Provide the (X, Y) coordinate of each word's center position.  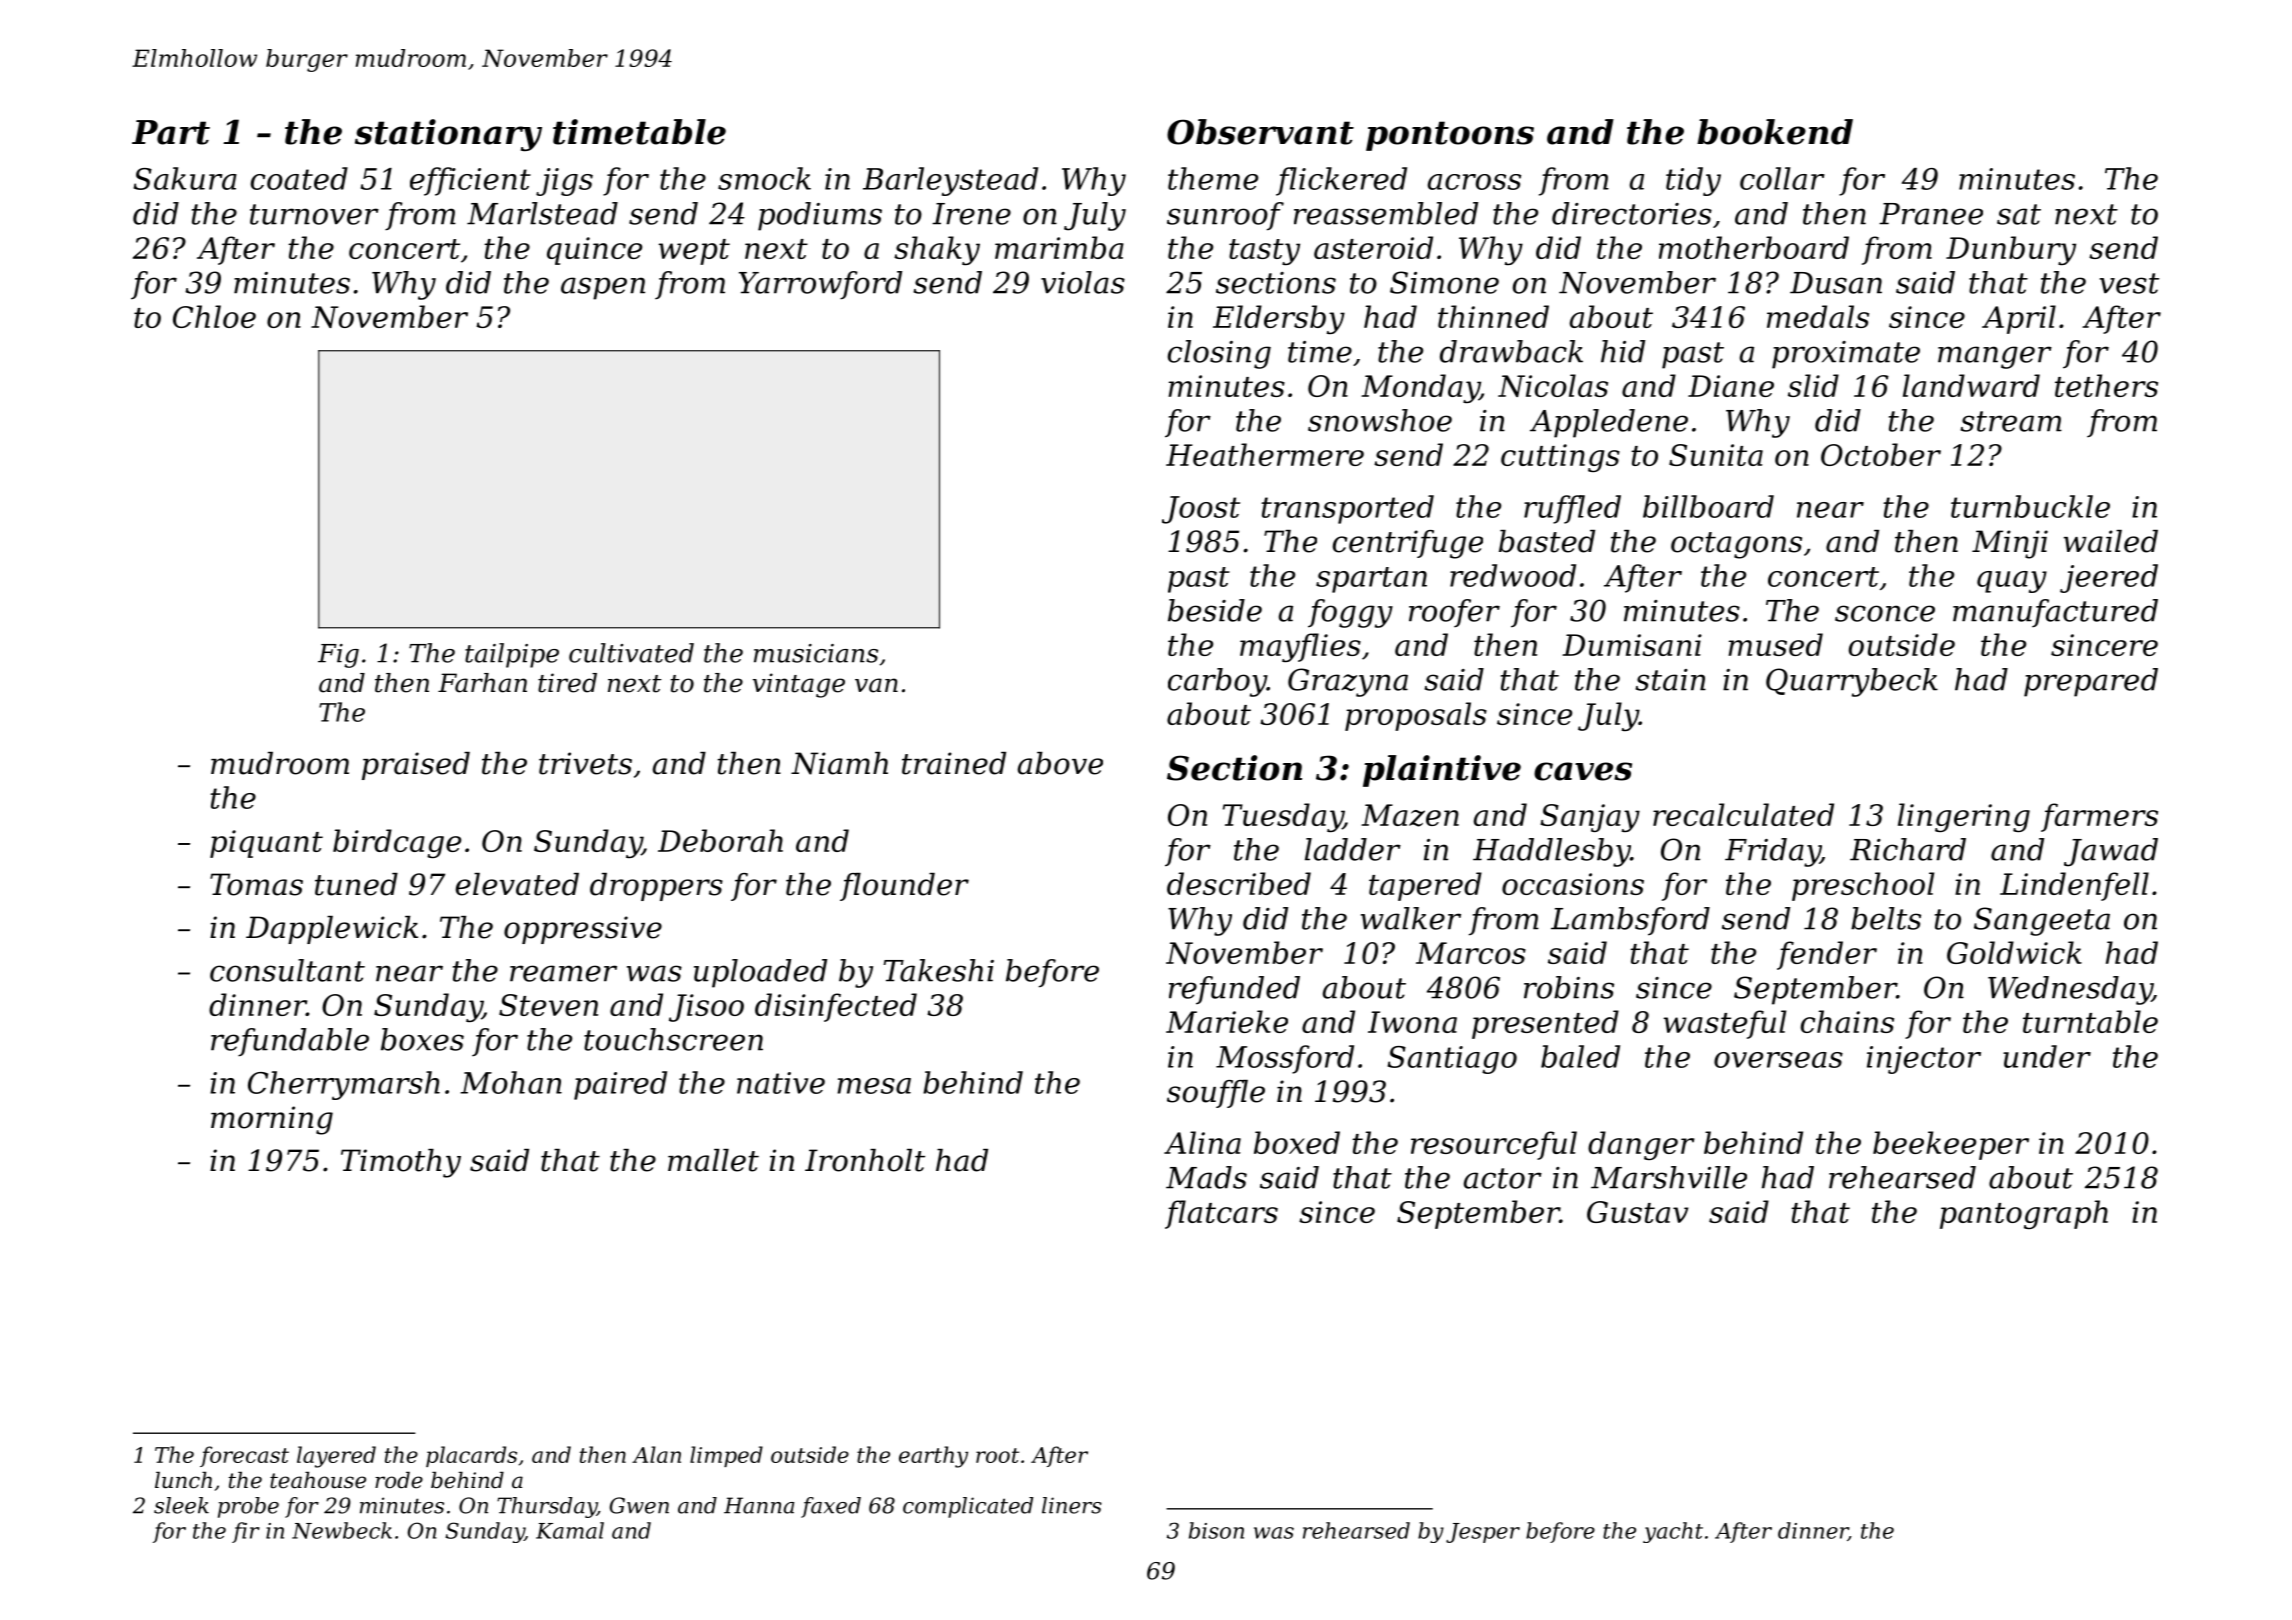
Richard (1908, 849)
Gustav (1637, 1212)
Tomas (256, 884)
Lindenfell (2074, 886)
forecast (244, 1456)
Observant (1260, 132)
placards (471, 1456)
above (1060, 763)
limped (726, 1456)
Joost (1201, 510)
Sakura (185, 178)
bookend (1775, 132)
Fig (338, 656)
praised (416, 766)
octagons (1736, 545)
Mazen (1410, 815)
